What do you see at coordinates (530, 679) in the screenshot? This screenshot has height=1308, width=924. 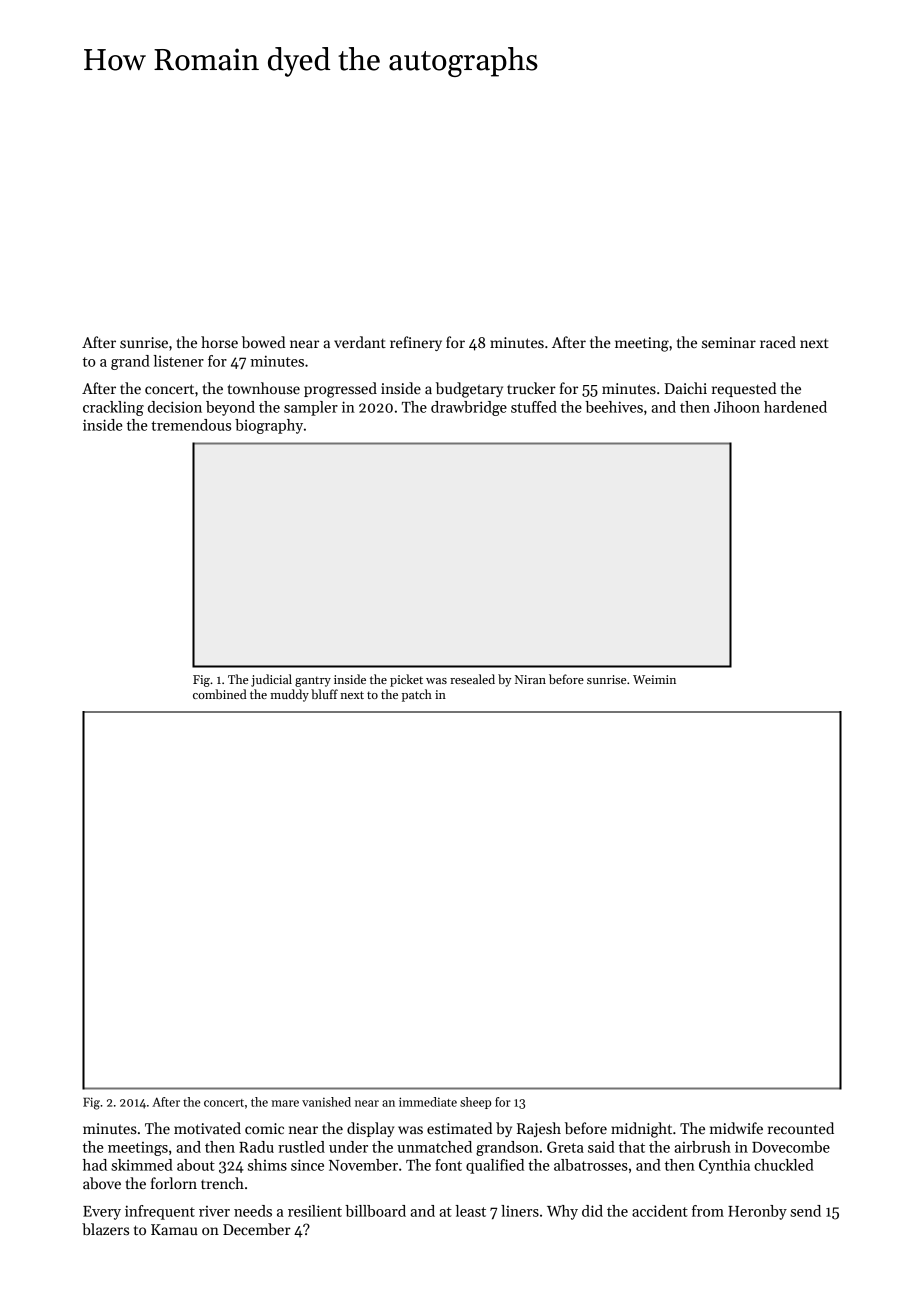 I see `Niran` at bounding box center [530, 679].
